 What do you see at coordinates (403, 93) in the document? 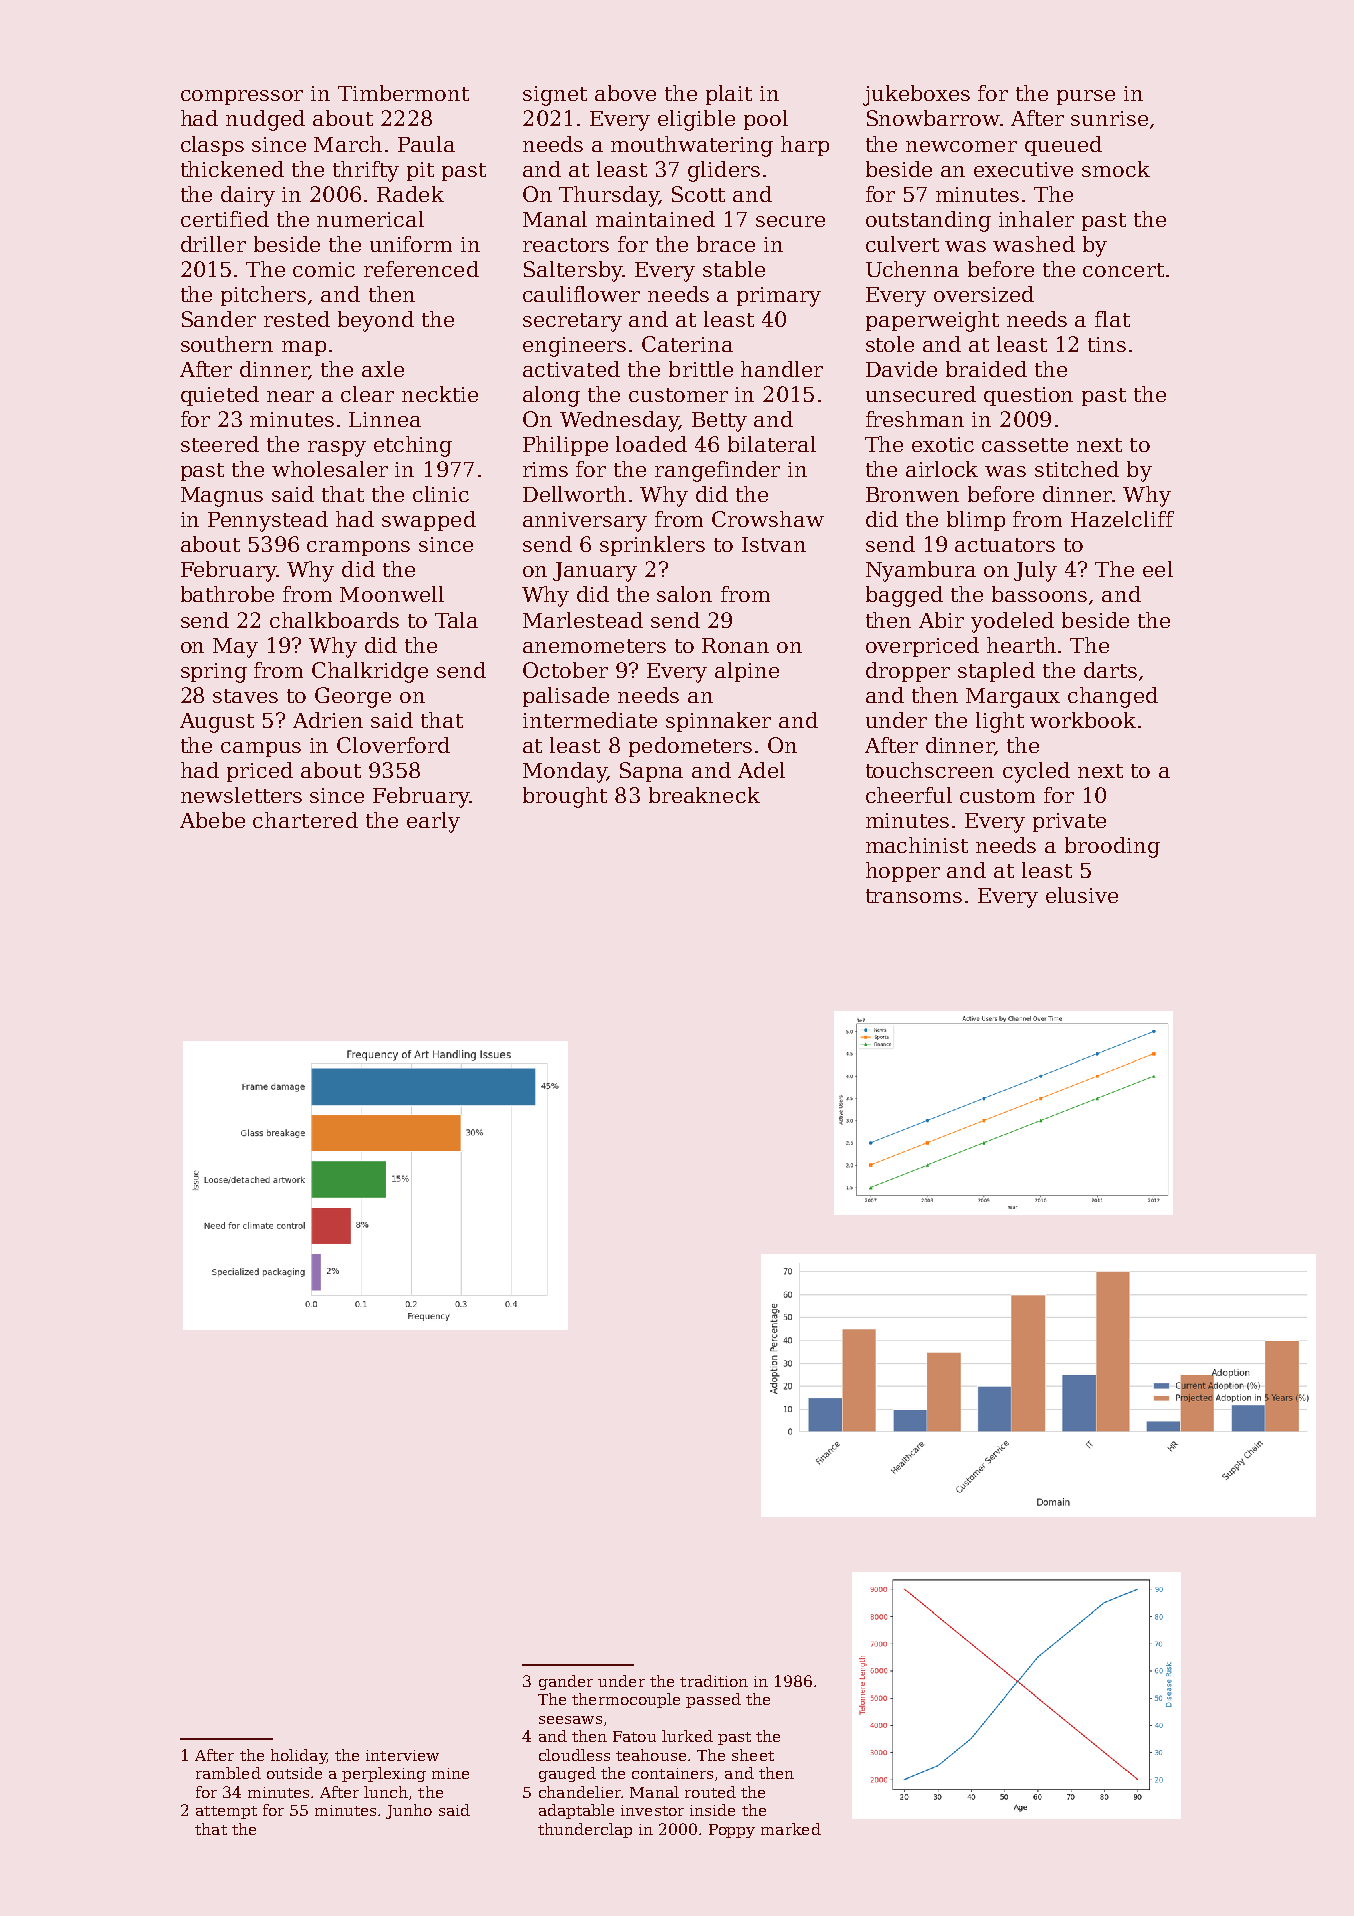
I see `Timbermont` at bounding box center [403, 93].
